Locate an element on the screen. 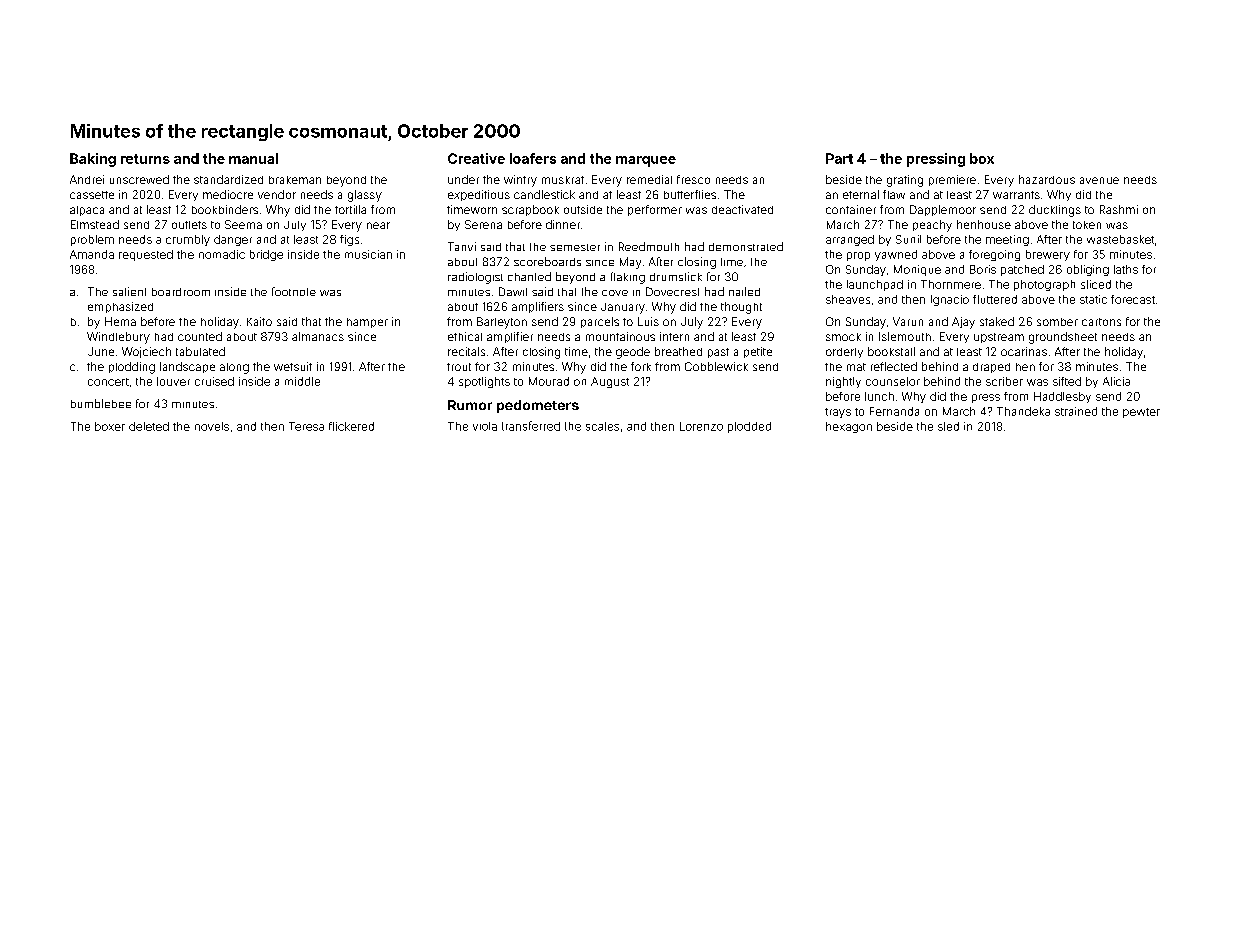 The height and width of the screenshot is (952, 1233). loafers is located at coordinates (533, 158).
